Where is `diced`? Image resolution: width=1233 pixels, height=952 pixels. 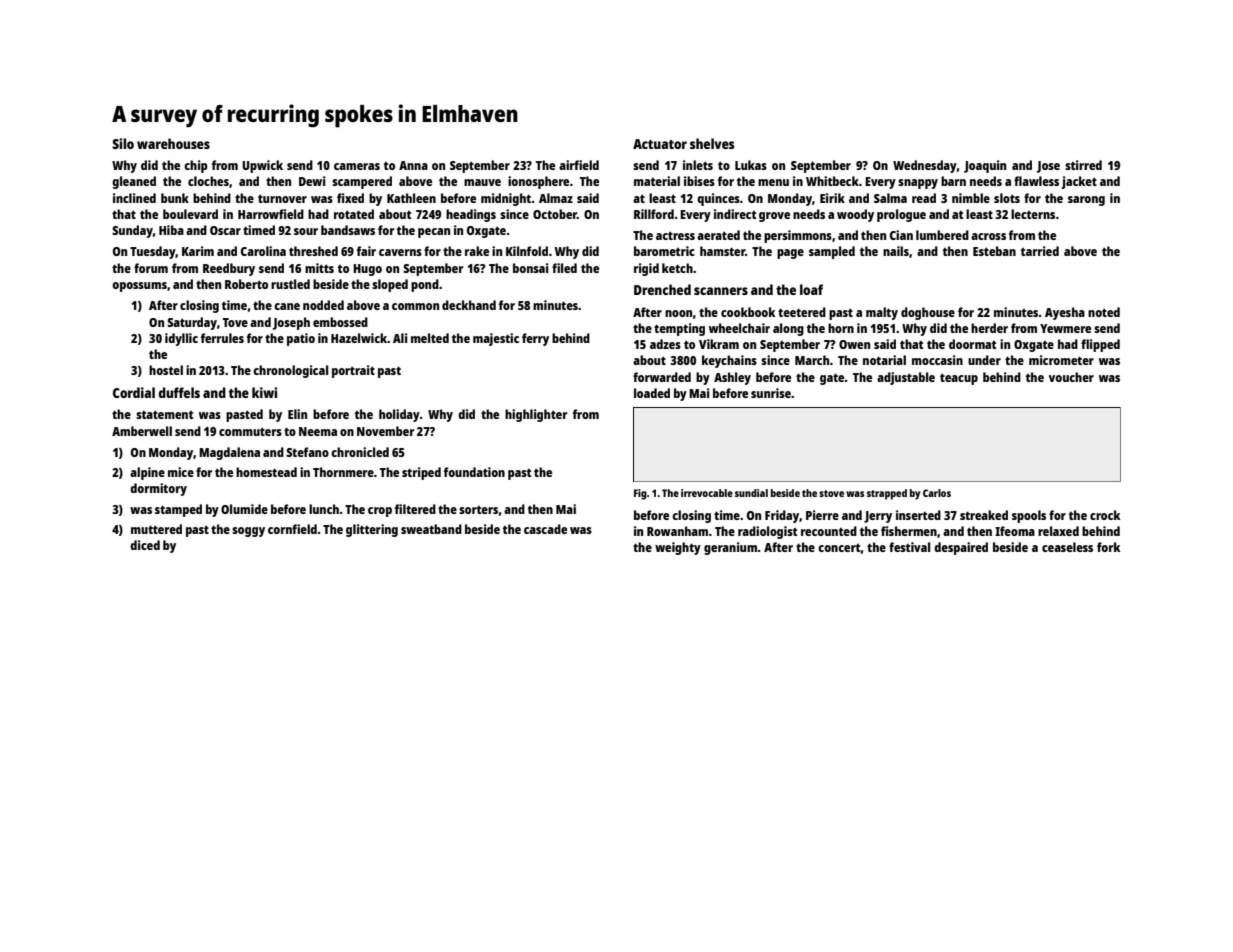
diced is located at coordinates (145, 545).
